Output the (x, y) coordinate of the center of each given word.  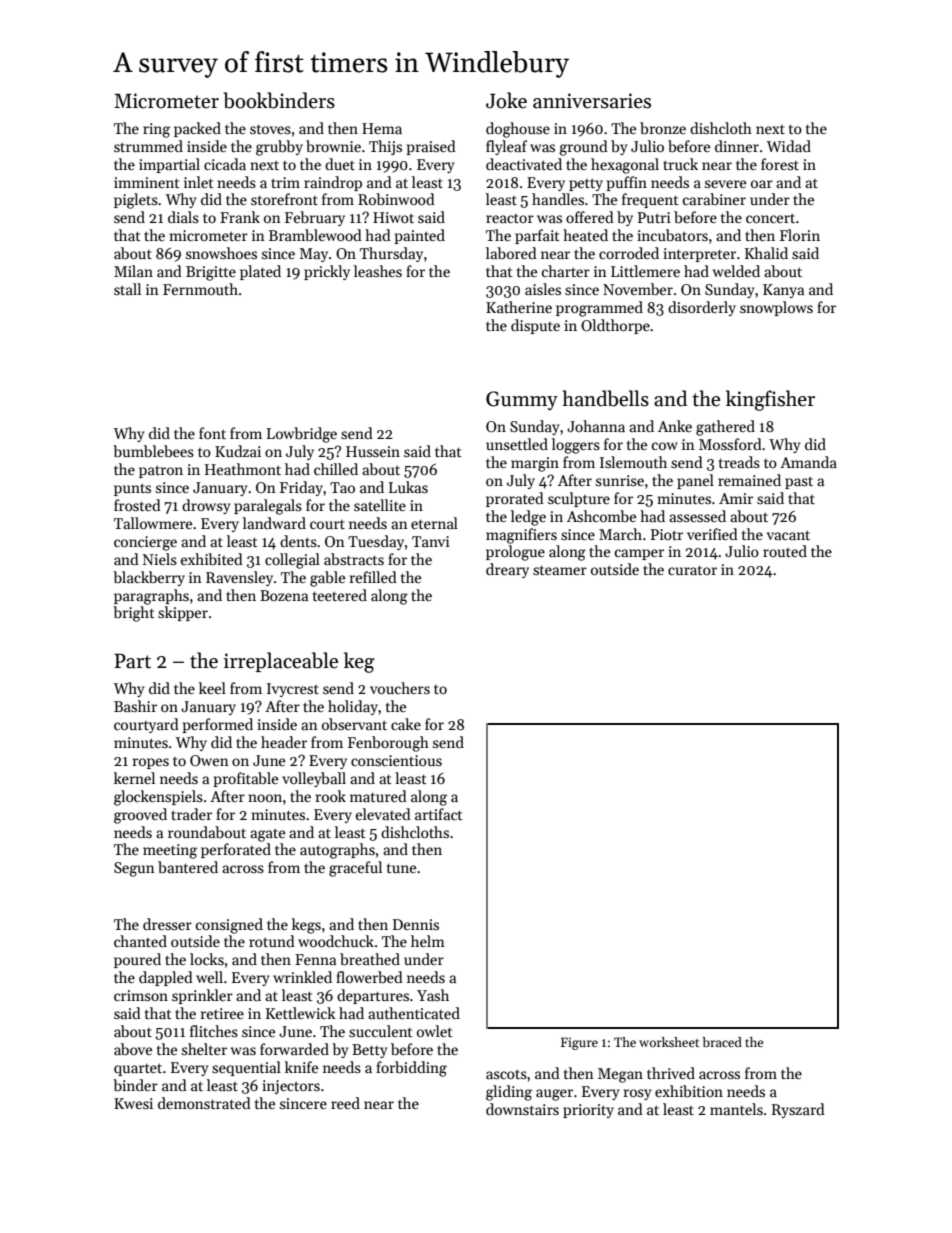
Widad (789, 146)
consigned (229, 926)
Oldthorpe (615, 326)
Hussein (373, 451)
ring (156, 130)
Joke (506, 100)
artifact (439, 814)
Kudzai (238, 451)
